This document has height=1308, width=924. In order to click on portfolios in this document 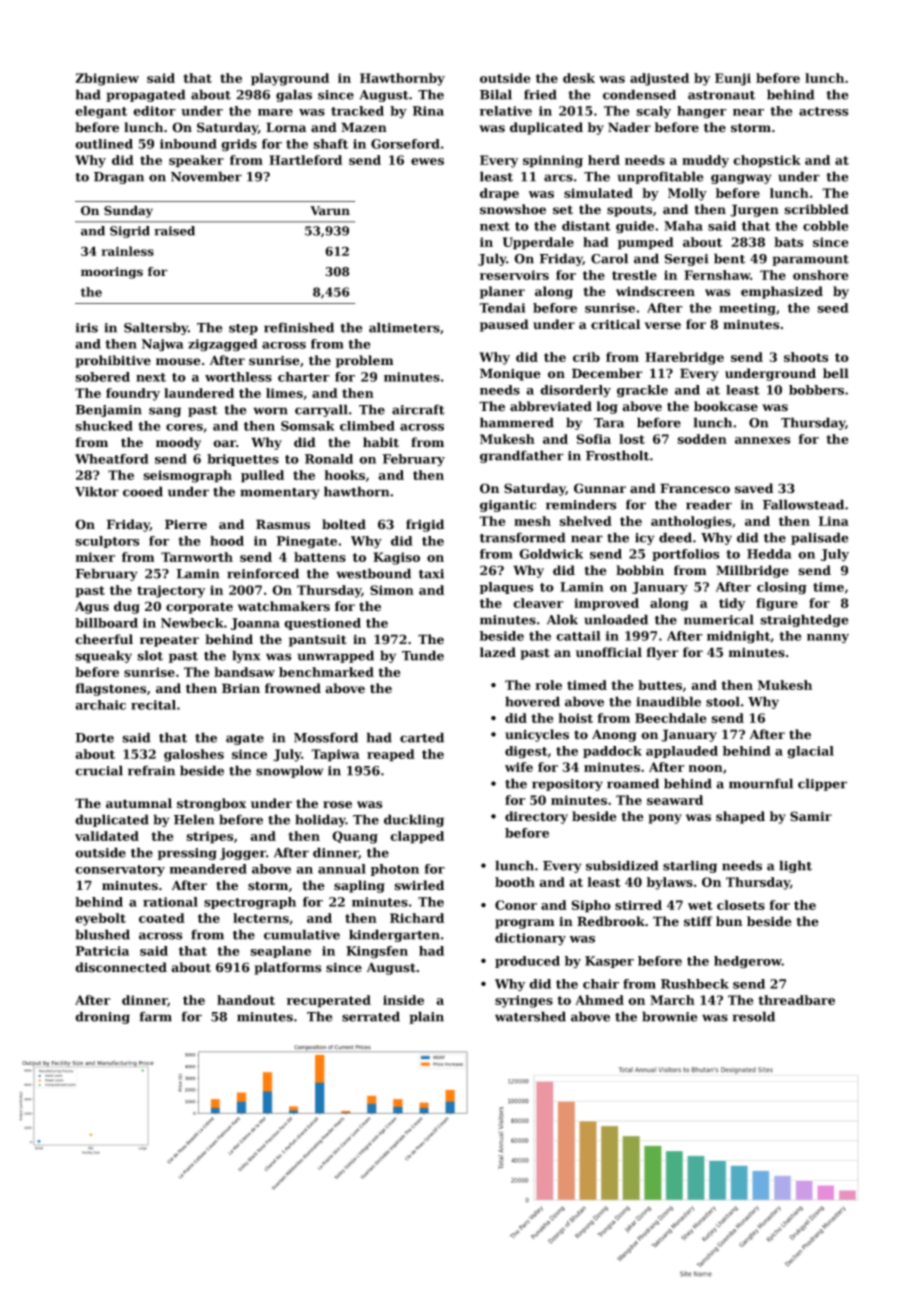, I will do `click(686, 555)`.
